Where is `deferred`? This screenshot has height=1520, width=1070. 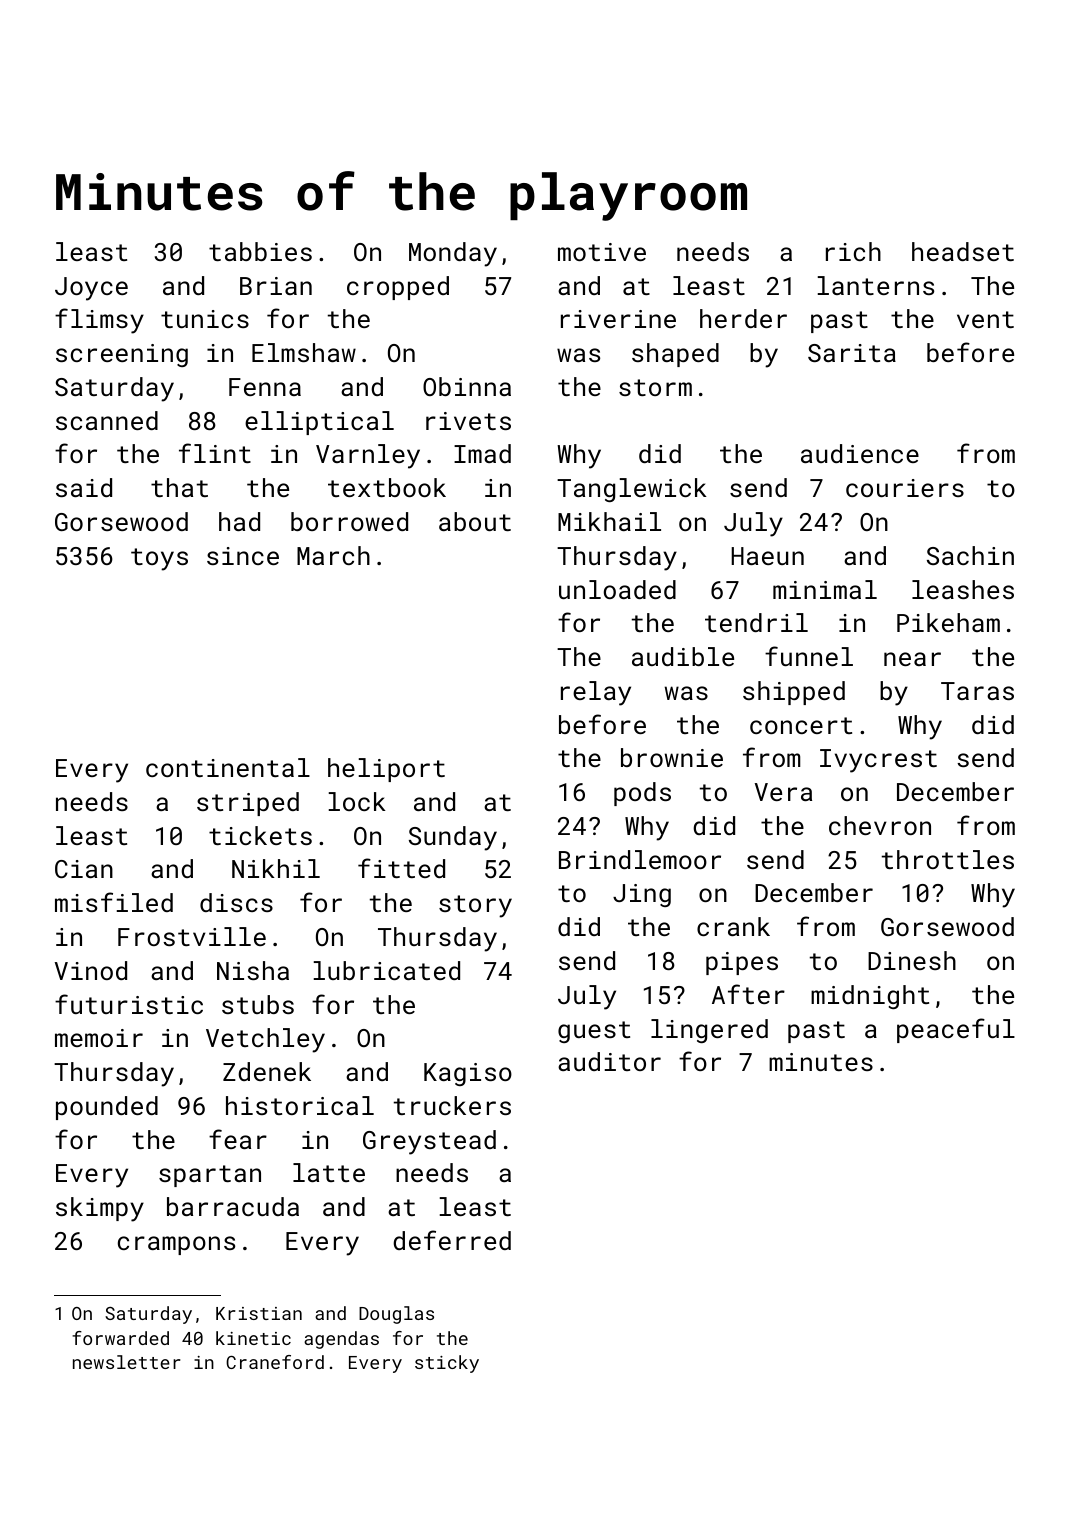 deferred is located at coordinates (452, 1240).
